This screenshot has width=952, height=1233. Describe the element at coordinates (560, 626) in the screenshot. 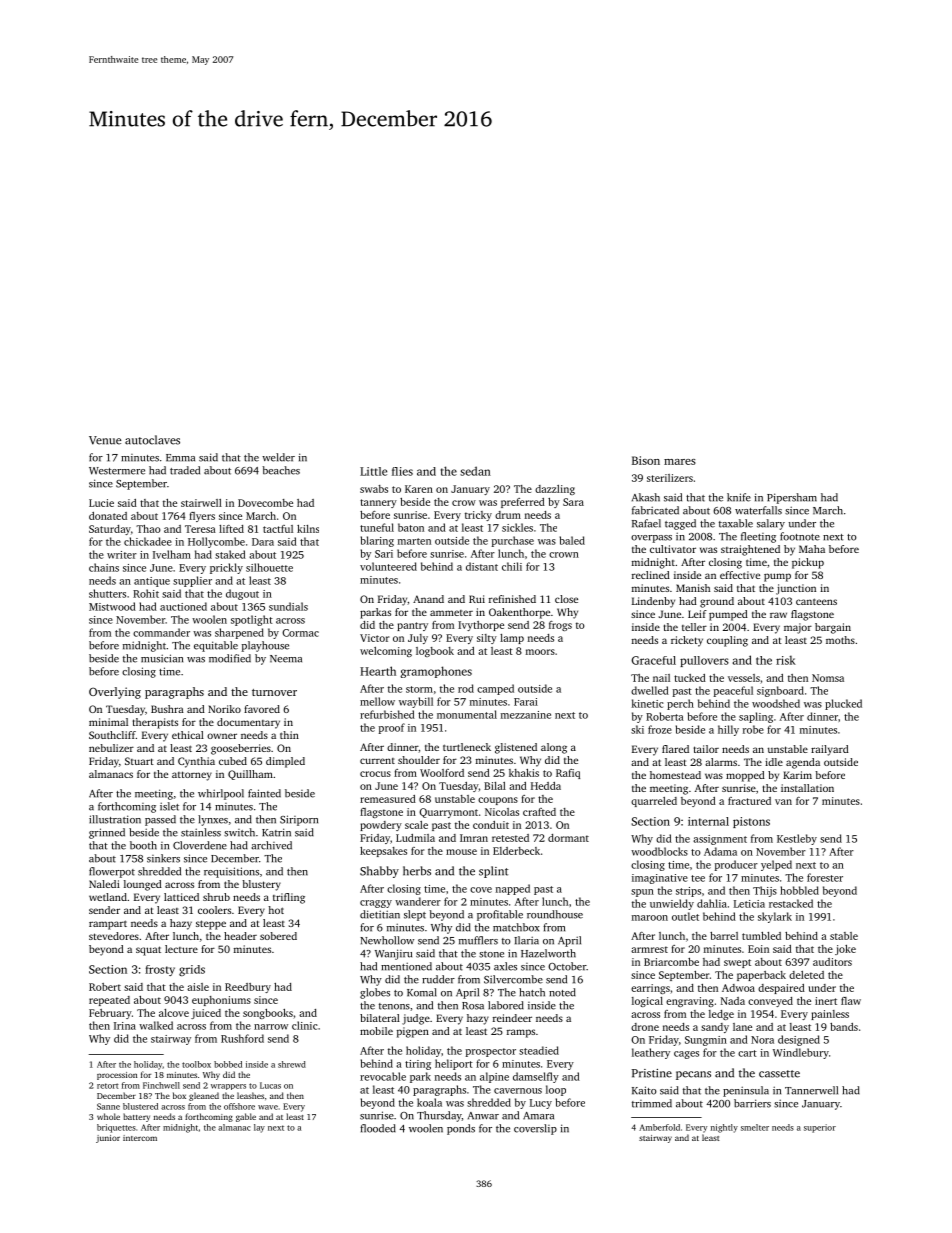

I see `frogs` at that location.
